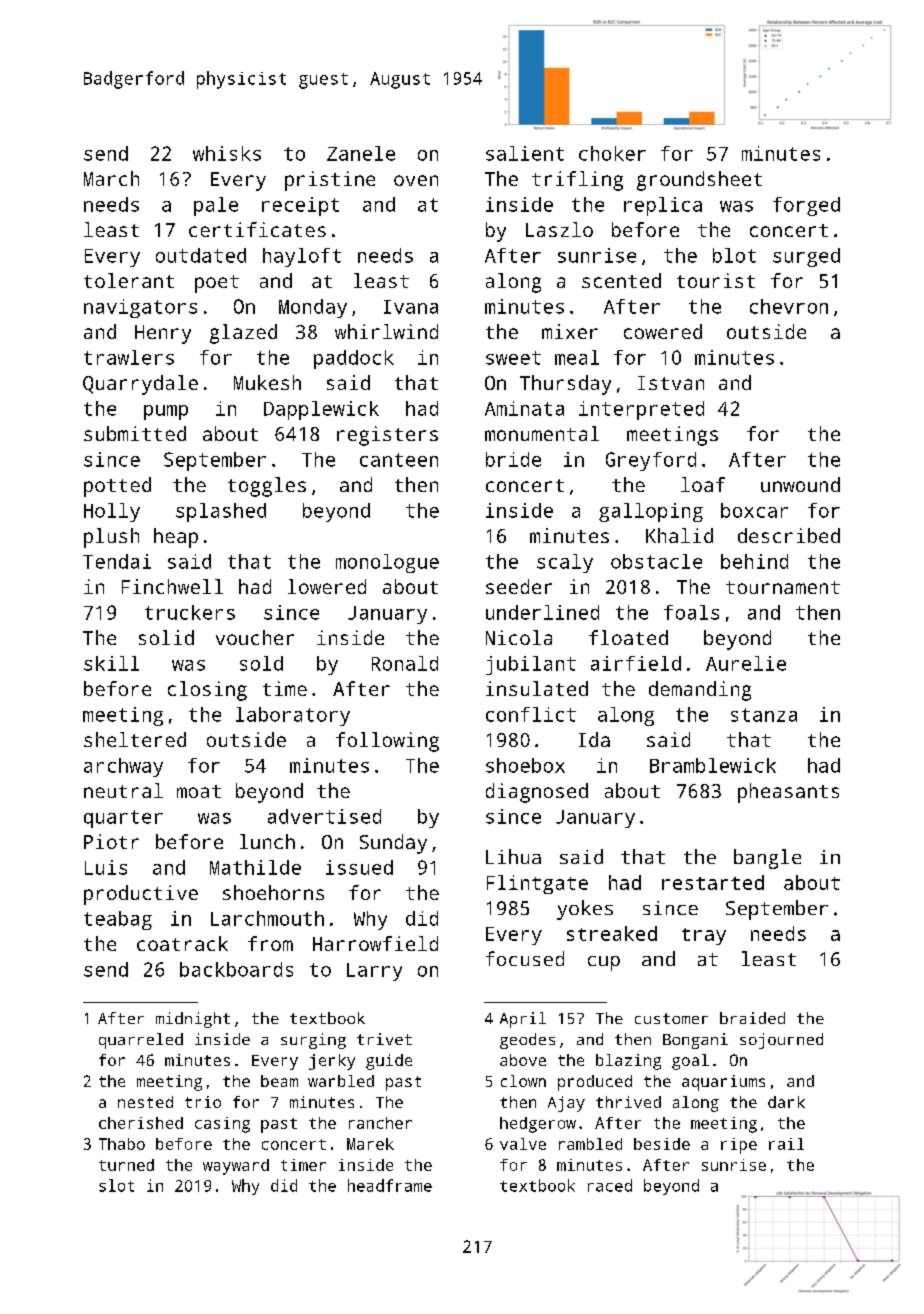 This page has width=924, height=1314. What do you see at coordinates (789, 306) in the page?
I see `chevron` at bounding box center [789, 306].
